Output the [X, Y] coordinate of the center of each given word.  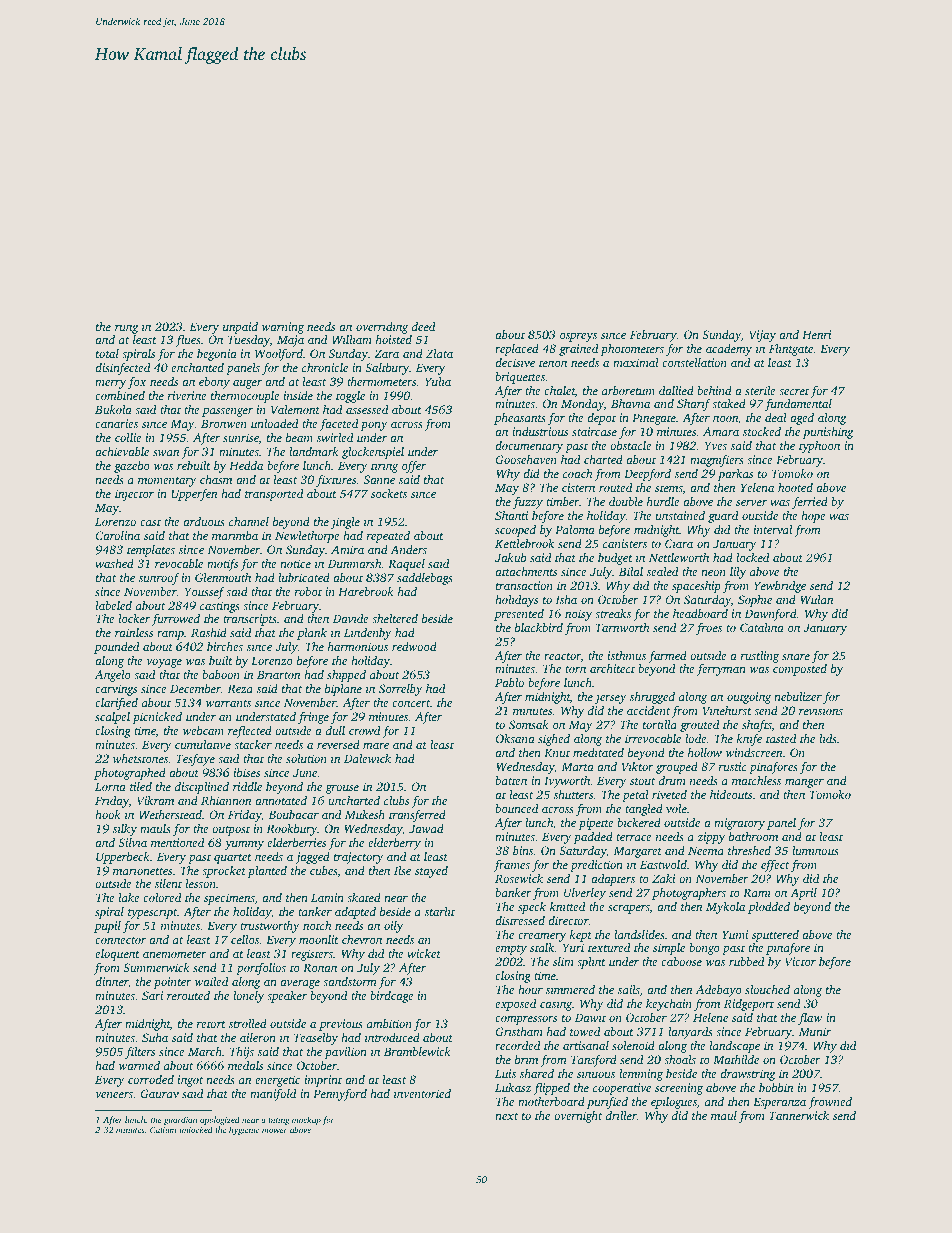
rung [127, 329]
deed [423, 326]
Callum [163, 1129]
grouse [342, 789]
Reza [240, 688]
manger [804, 783]
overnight [578, 1117]
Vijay [762, 336]
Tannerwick [799, 1115]
